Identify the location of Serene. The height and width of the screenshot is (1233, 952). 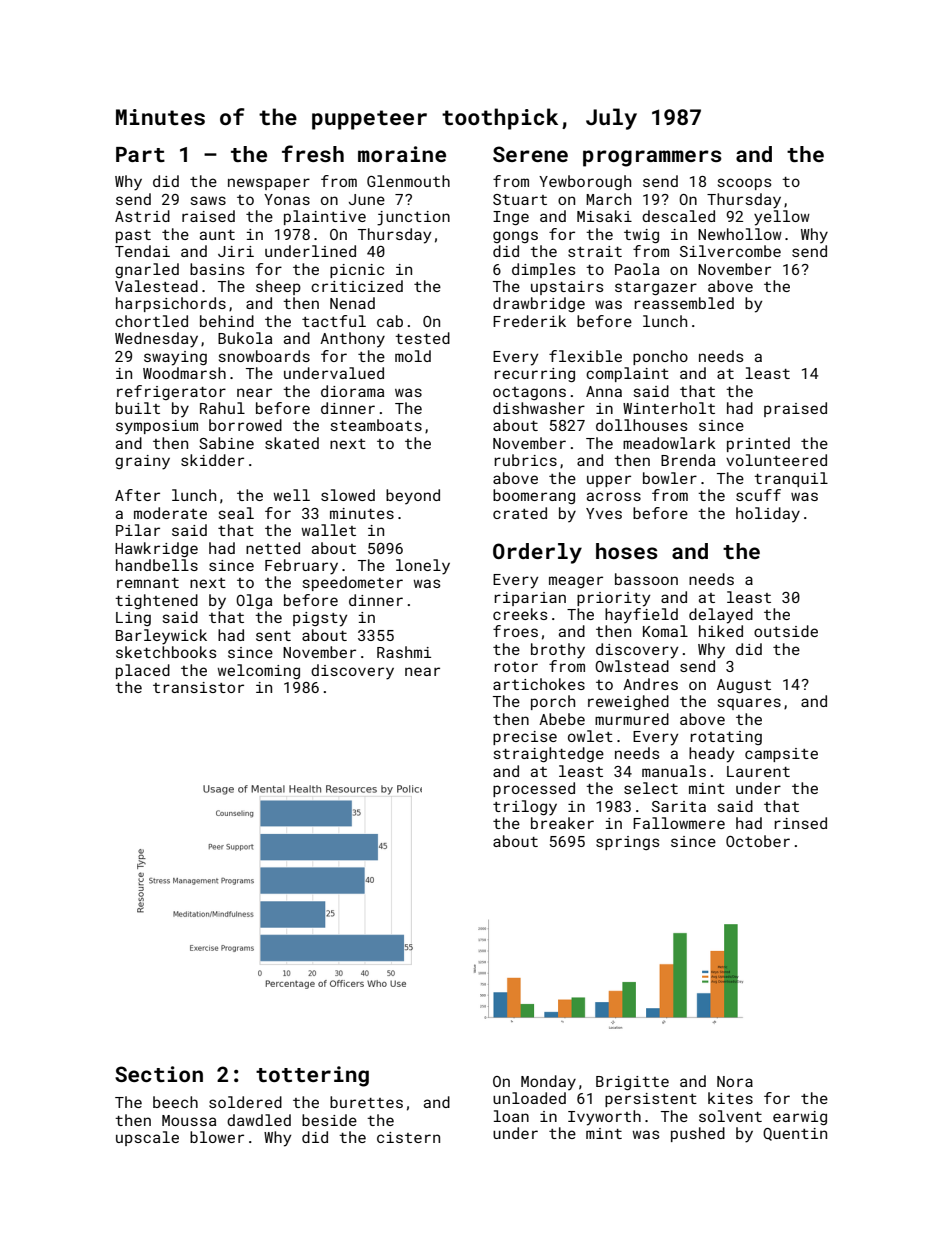
(530, 154).
